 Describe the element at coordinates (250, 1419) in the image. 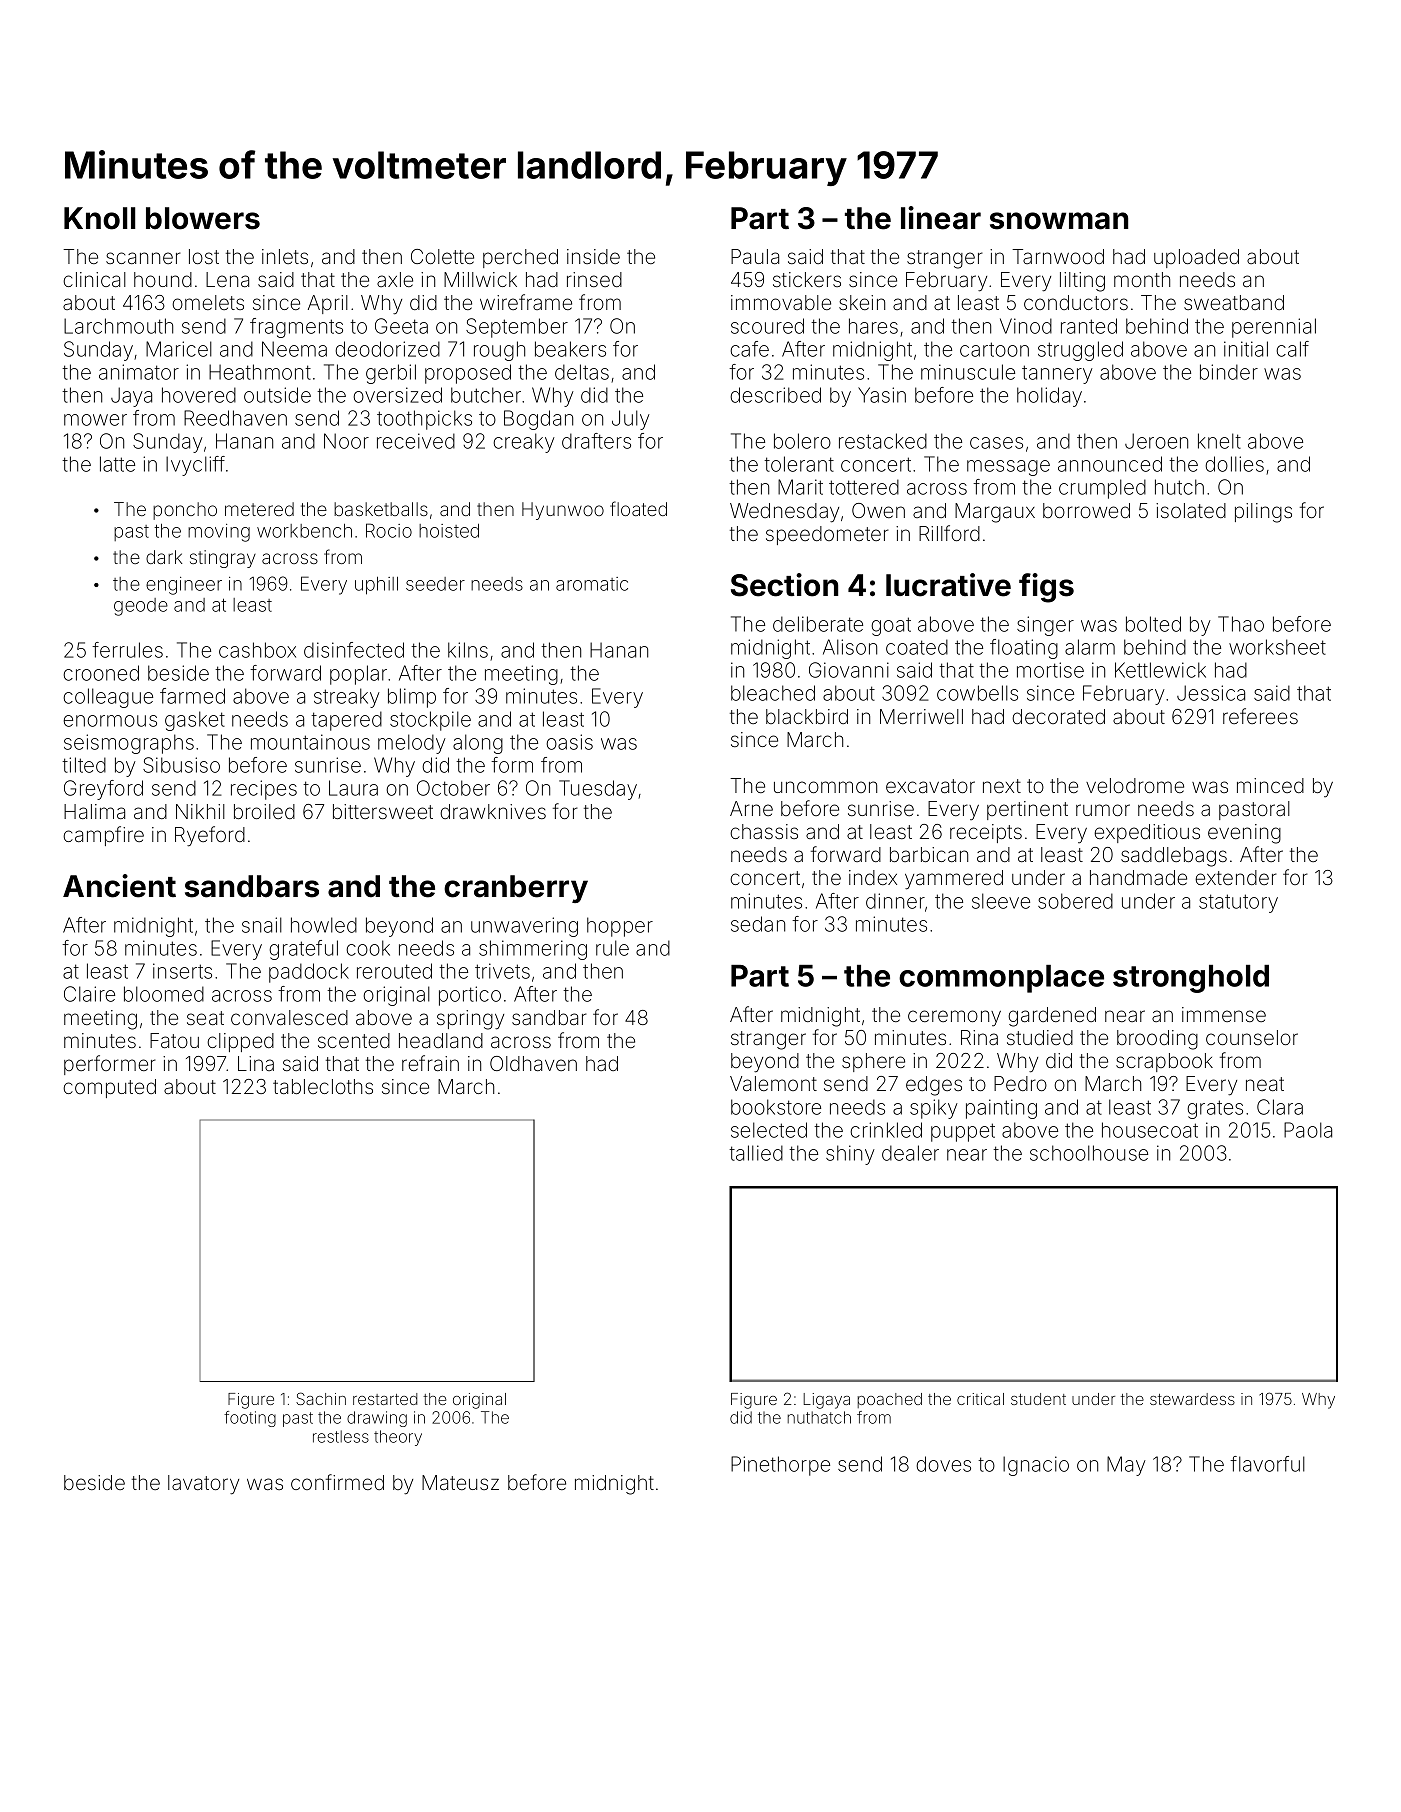

I see `footing` at that location.
